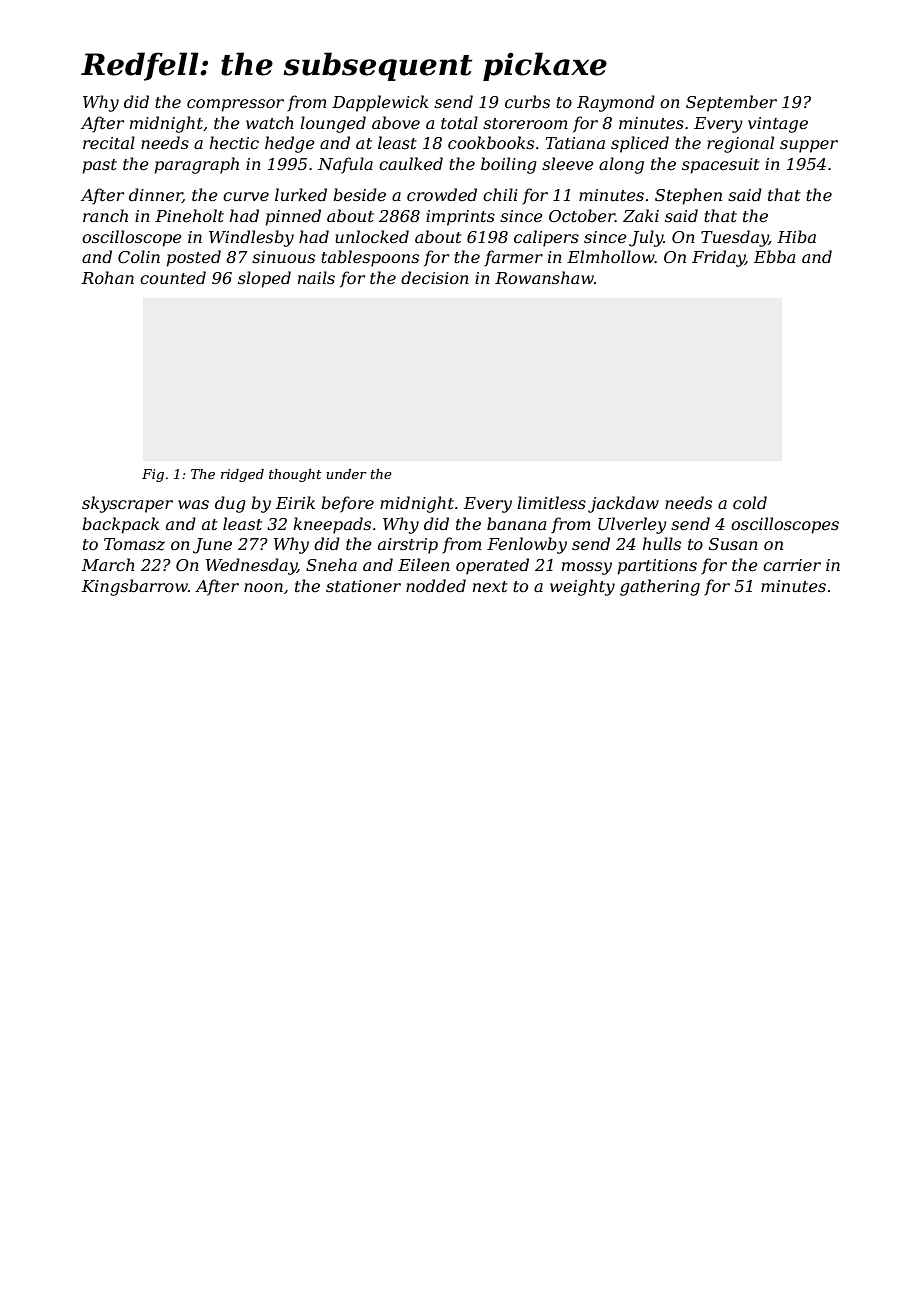 Image resolution: width=924 pixels, height=1308 pixels. What do you see at coordinates (660, 587) in the screenshot?
I see `gathering` at bounding box center [660, 587].
